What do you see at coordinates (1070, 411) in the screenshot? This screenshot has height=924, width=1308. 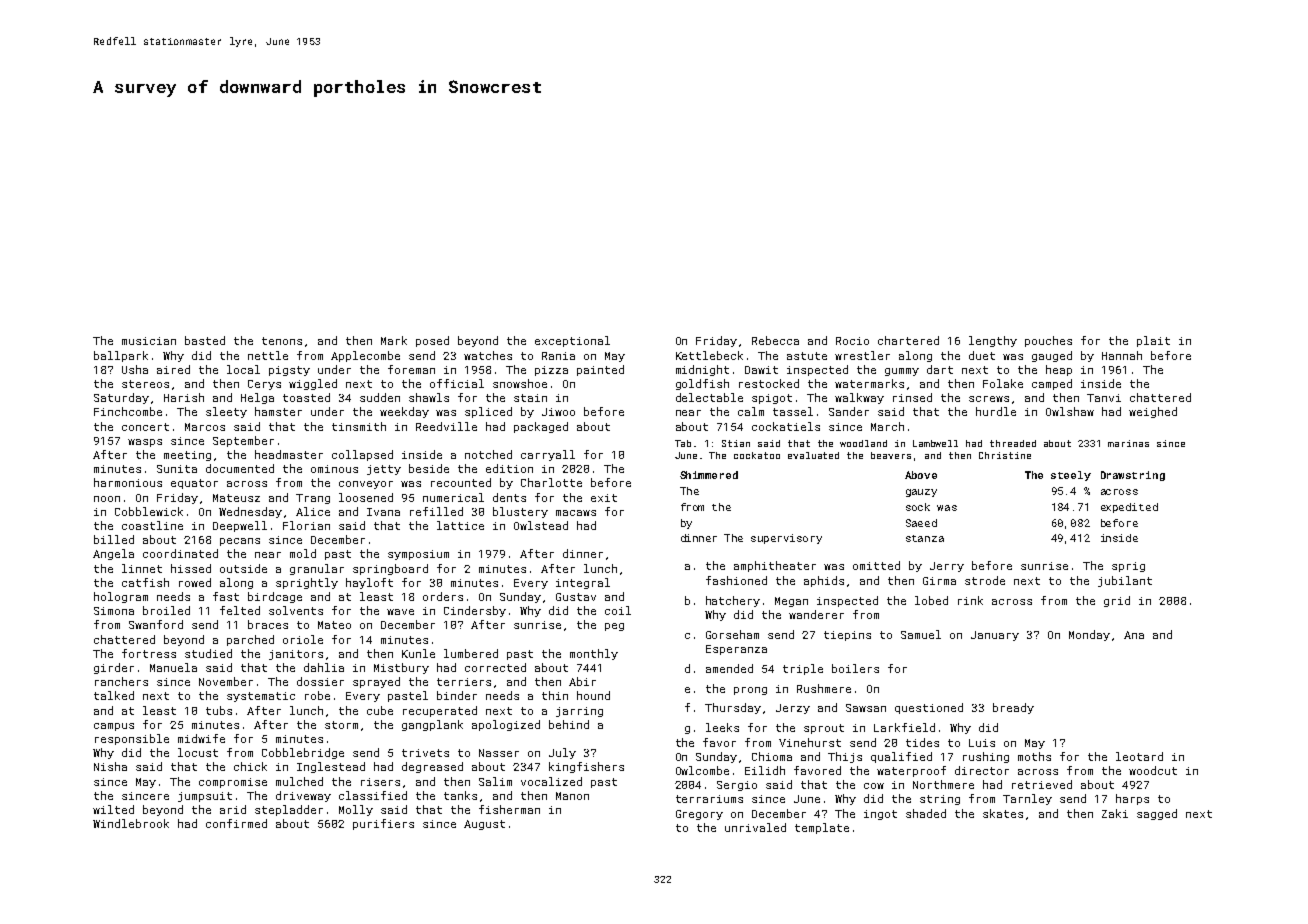 I see `Owlshaw` at bounding box center [1070, 411].
